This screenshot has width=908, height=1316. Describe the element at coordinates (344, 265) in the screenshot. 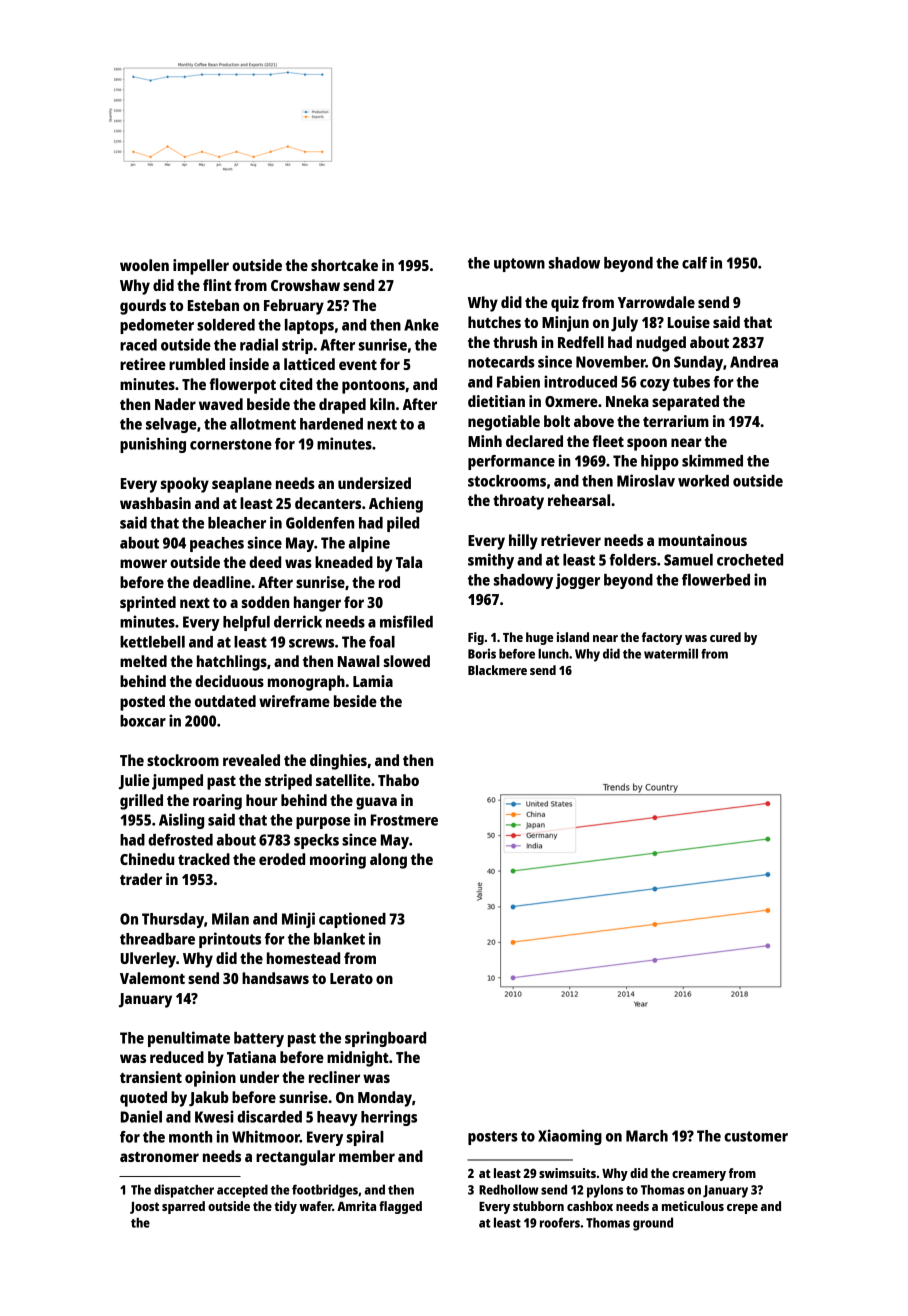

I see `shortcake` at that location.
